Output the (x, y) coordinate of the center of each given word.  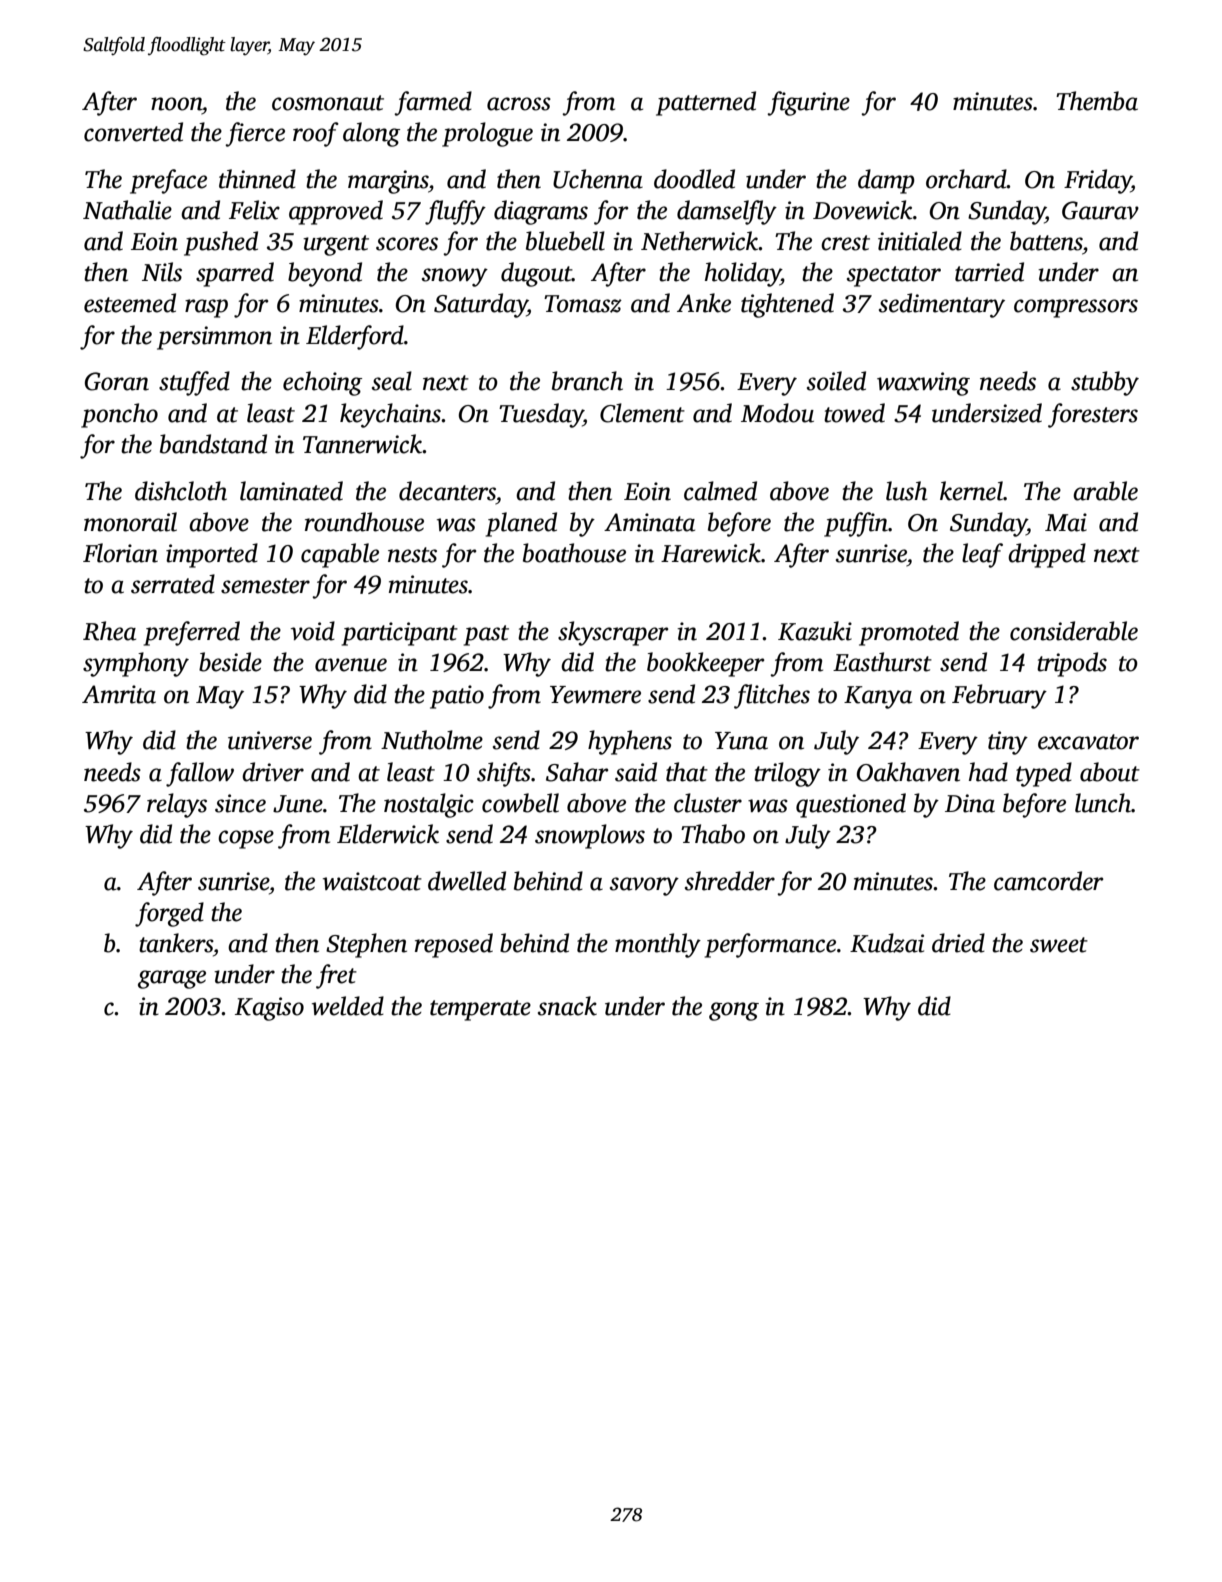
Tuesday (541, 415)
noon (176, 104)
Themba (1097, 101)
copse (246, 839)
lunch (1103, 803)
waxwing (923, 384)
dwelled (467, 881)
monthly (658, 945)
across (519, 104)
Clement (642, 413)
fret (336, 976)
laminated (291, 491)
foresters (1093, 415)
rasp (206, 308)
